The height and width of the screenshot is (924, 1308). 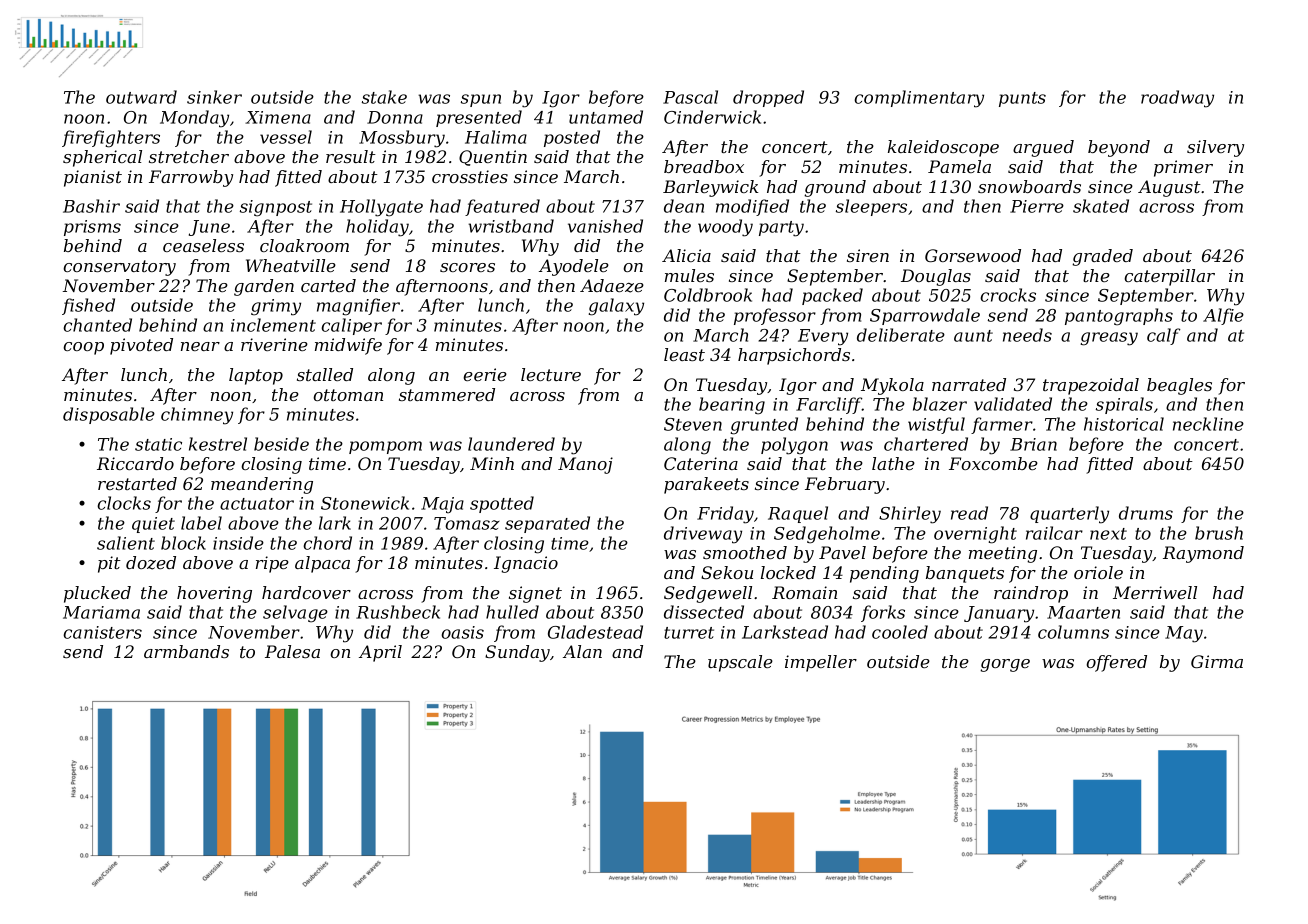 What do you see at coordinates (1124, 424) in the screenshot?
I see `historical` at bounding box center [1124, 424].
